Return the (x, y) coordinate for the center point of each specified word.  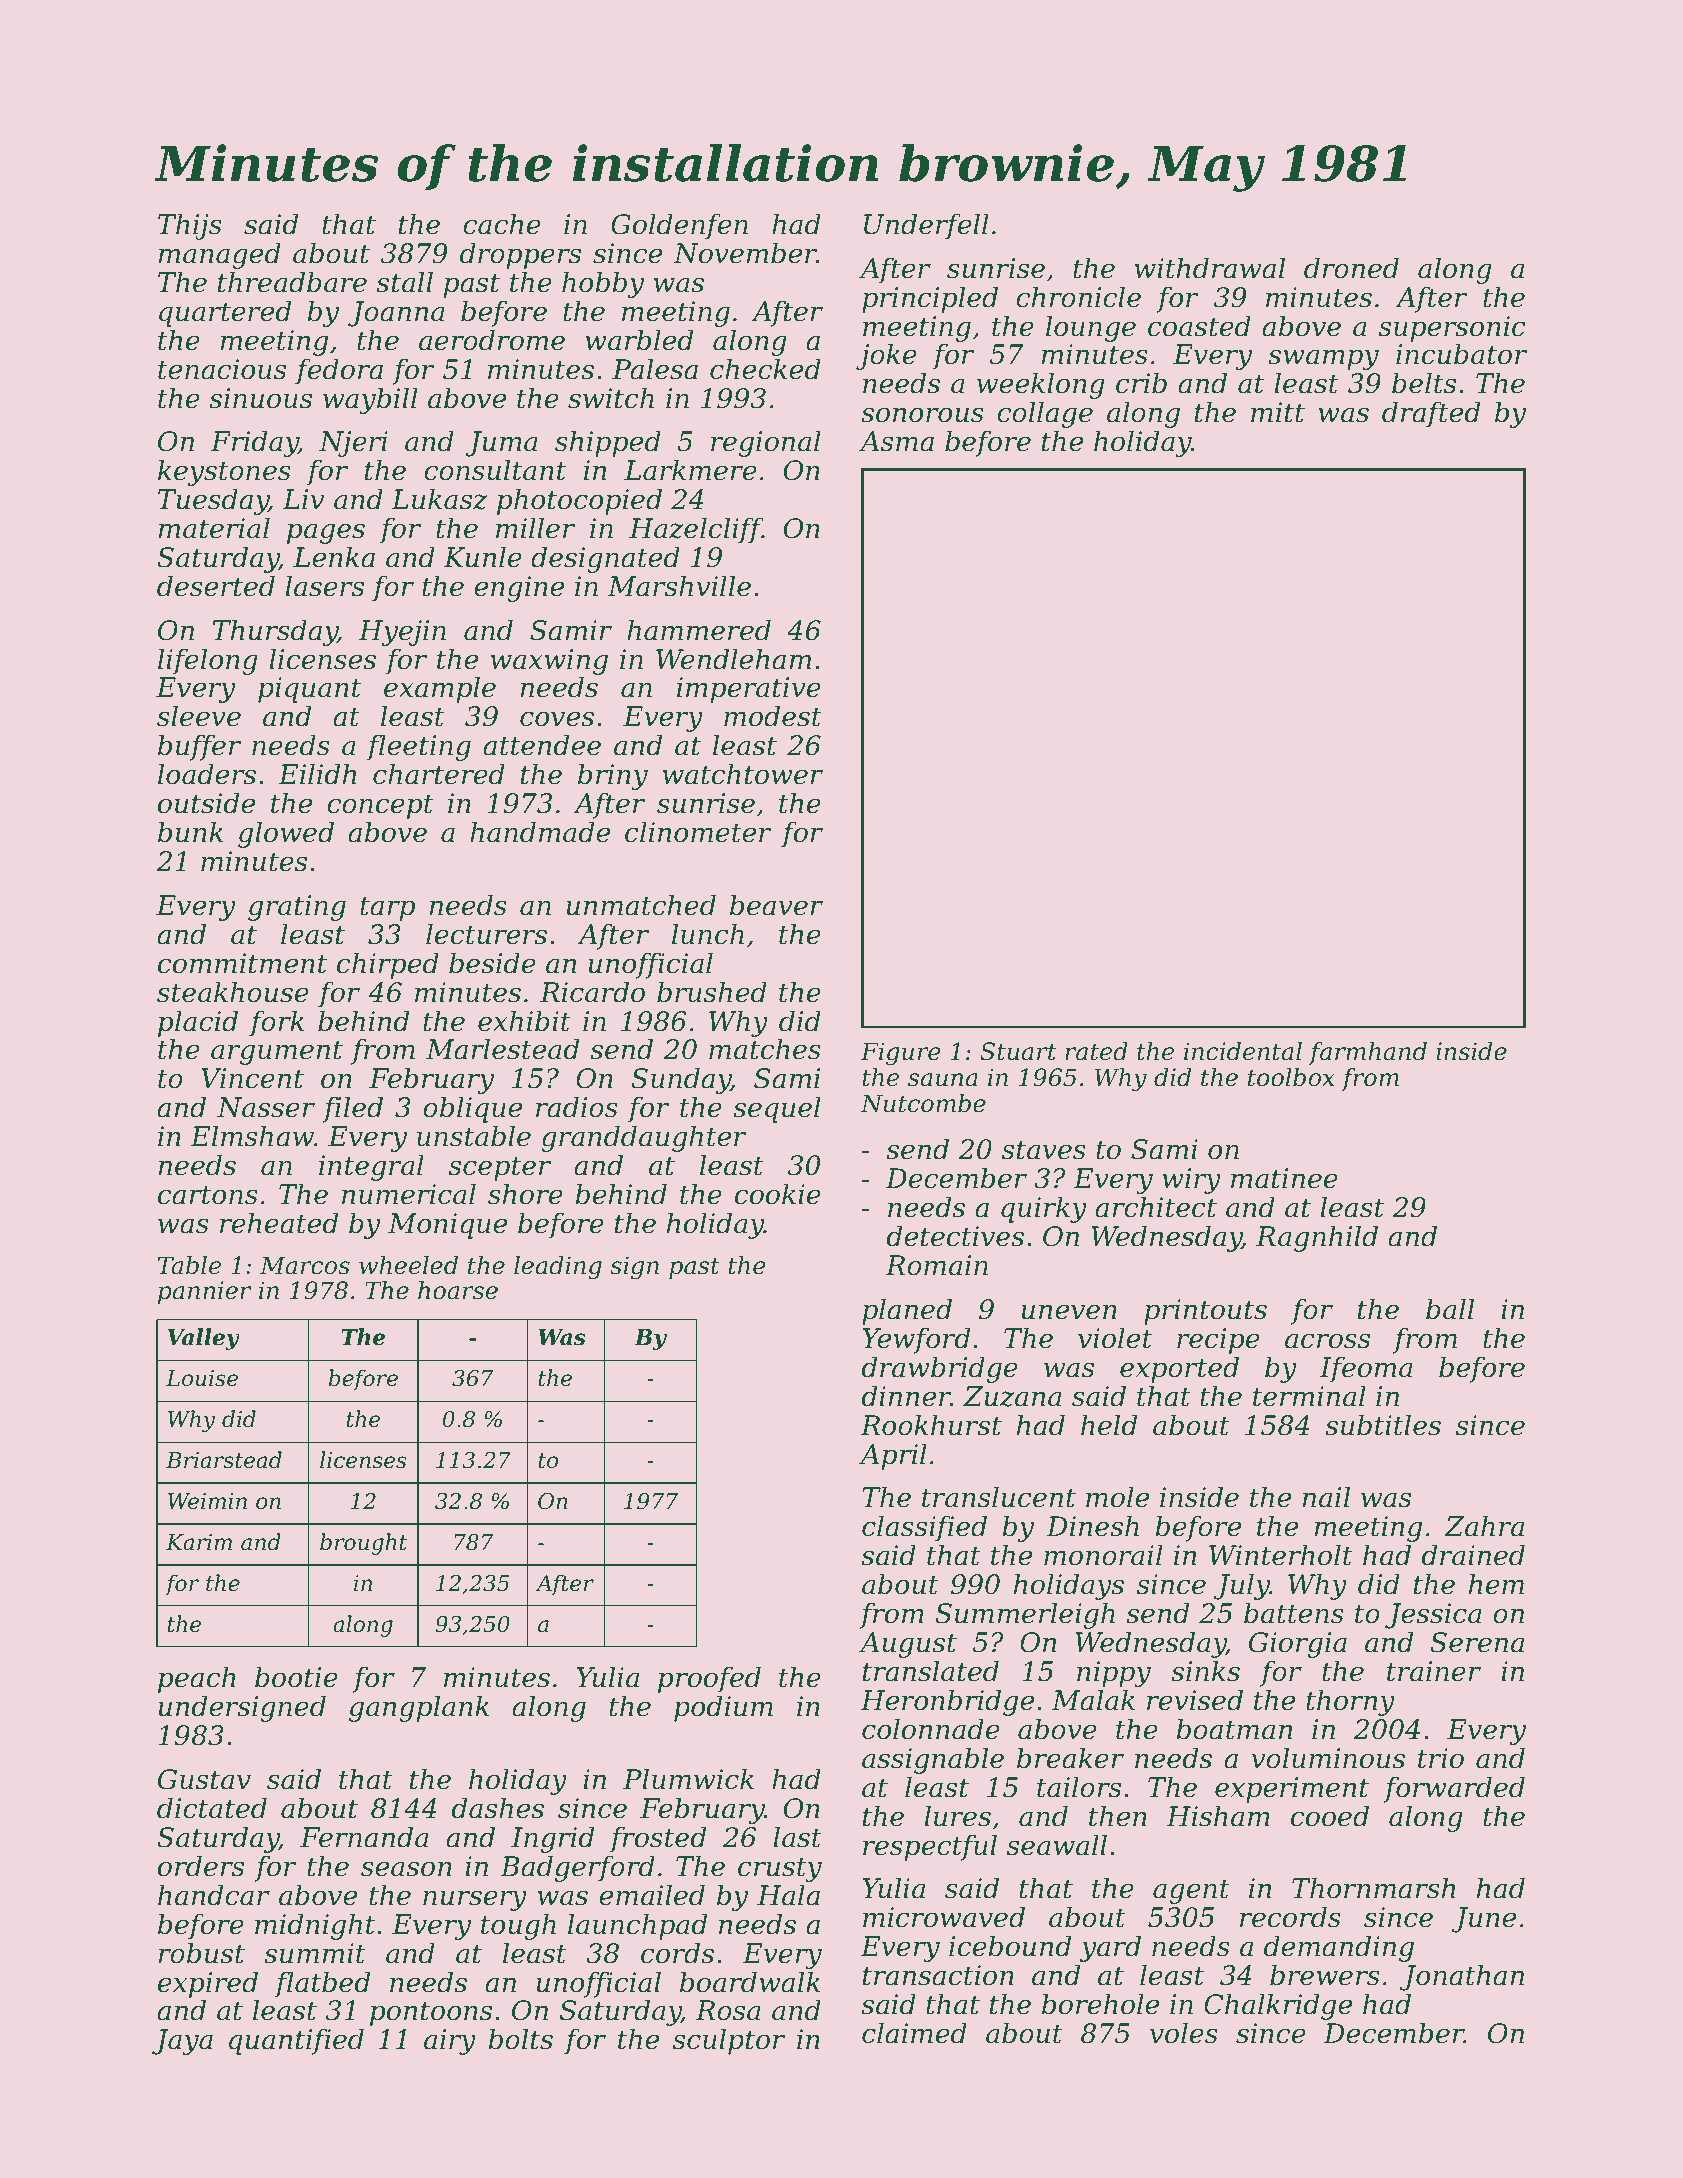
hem (1496, 1584)
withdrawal (1210, 268)
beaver (776, 905)
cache (502, 224)
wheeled (408, 1265)
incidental (1243, 1051)
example (440, 689)
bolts (520, 2039)
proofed (709, 1679)
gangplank (419, 1708)
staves (1044, 1150)
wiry (1191, 1181)
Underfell (926, 226)
